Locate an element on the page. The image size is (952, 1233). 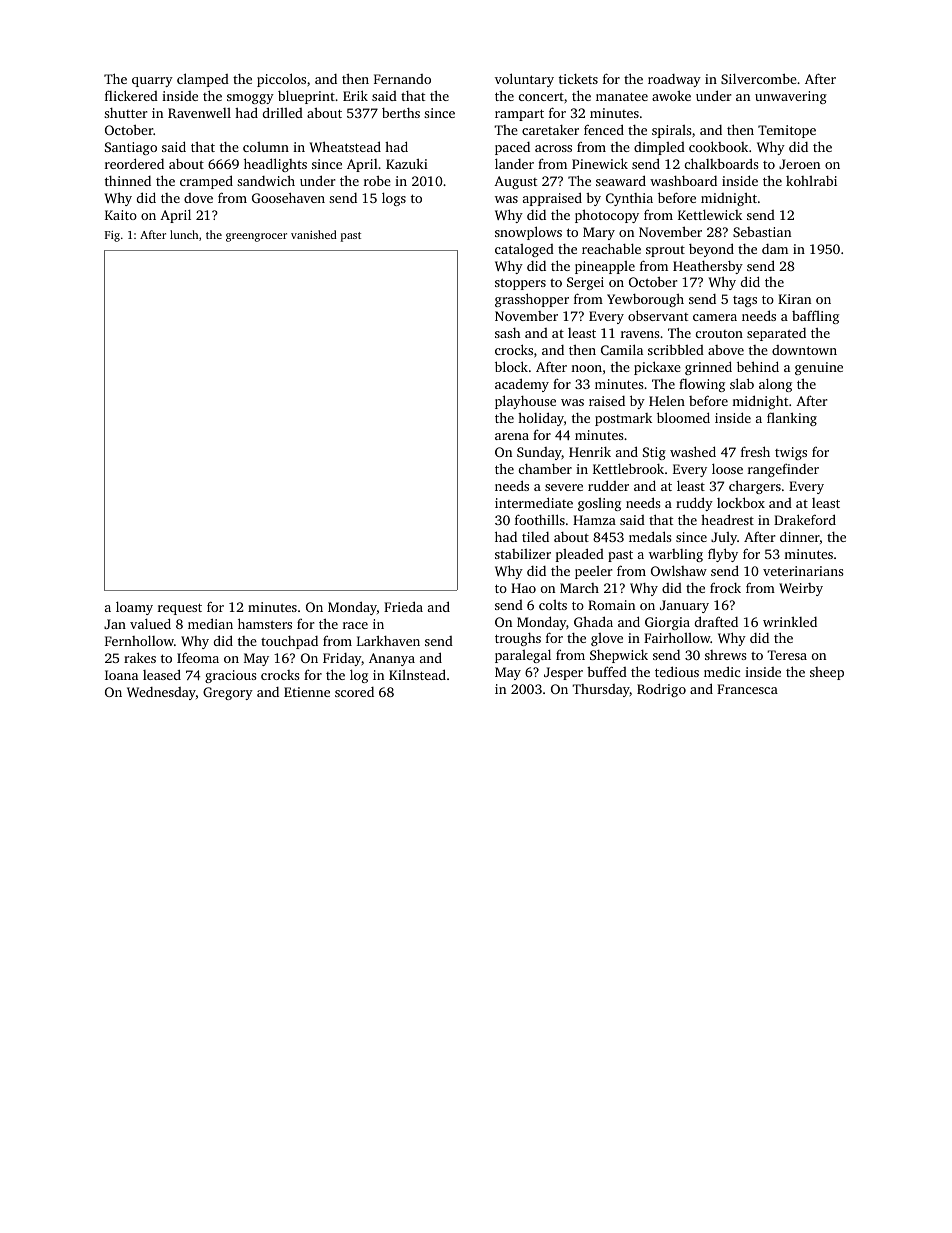
valued is located at coordinates (150, 623).
